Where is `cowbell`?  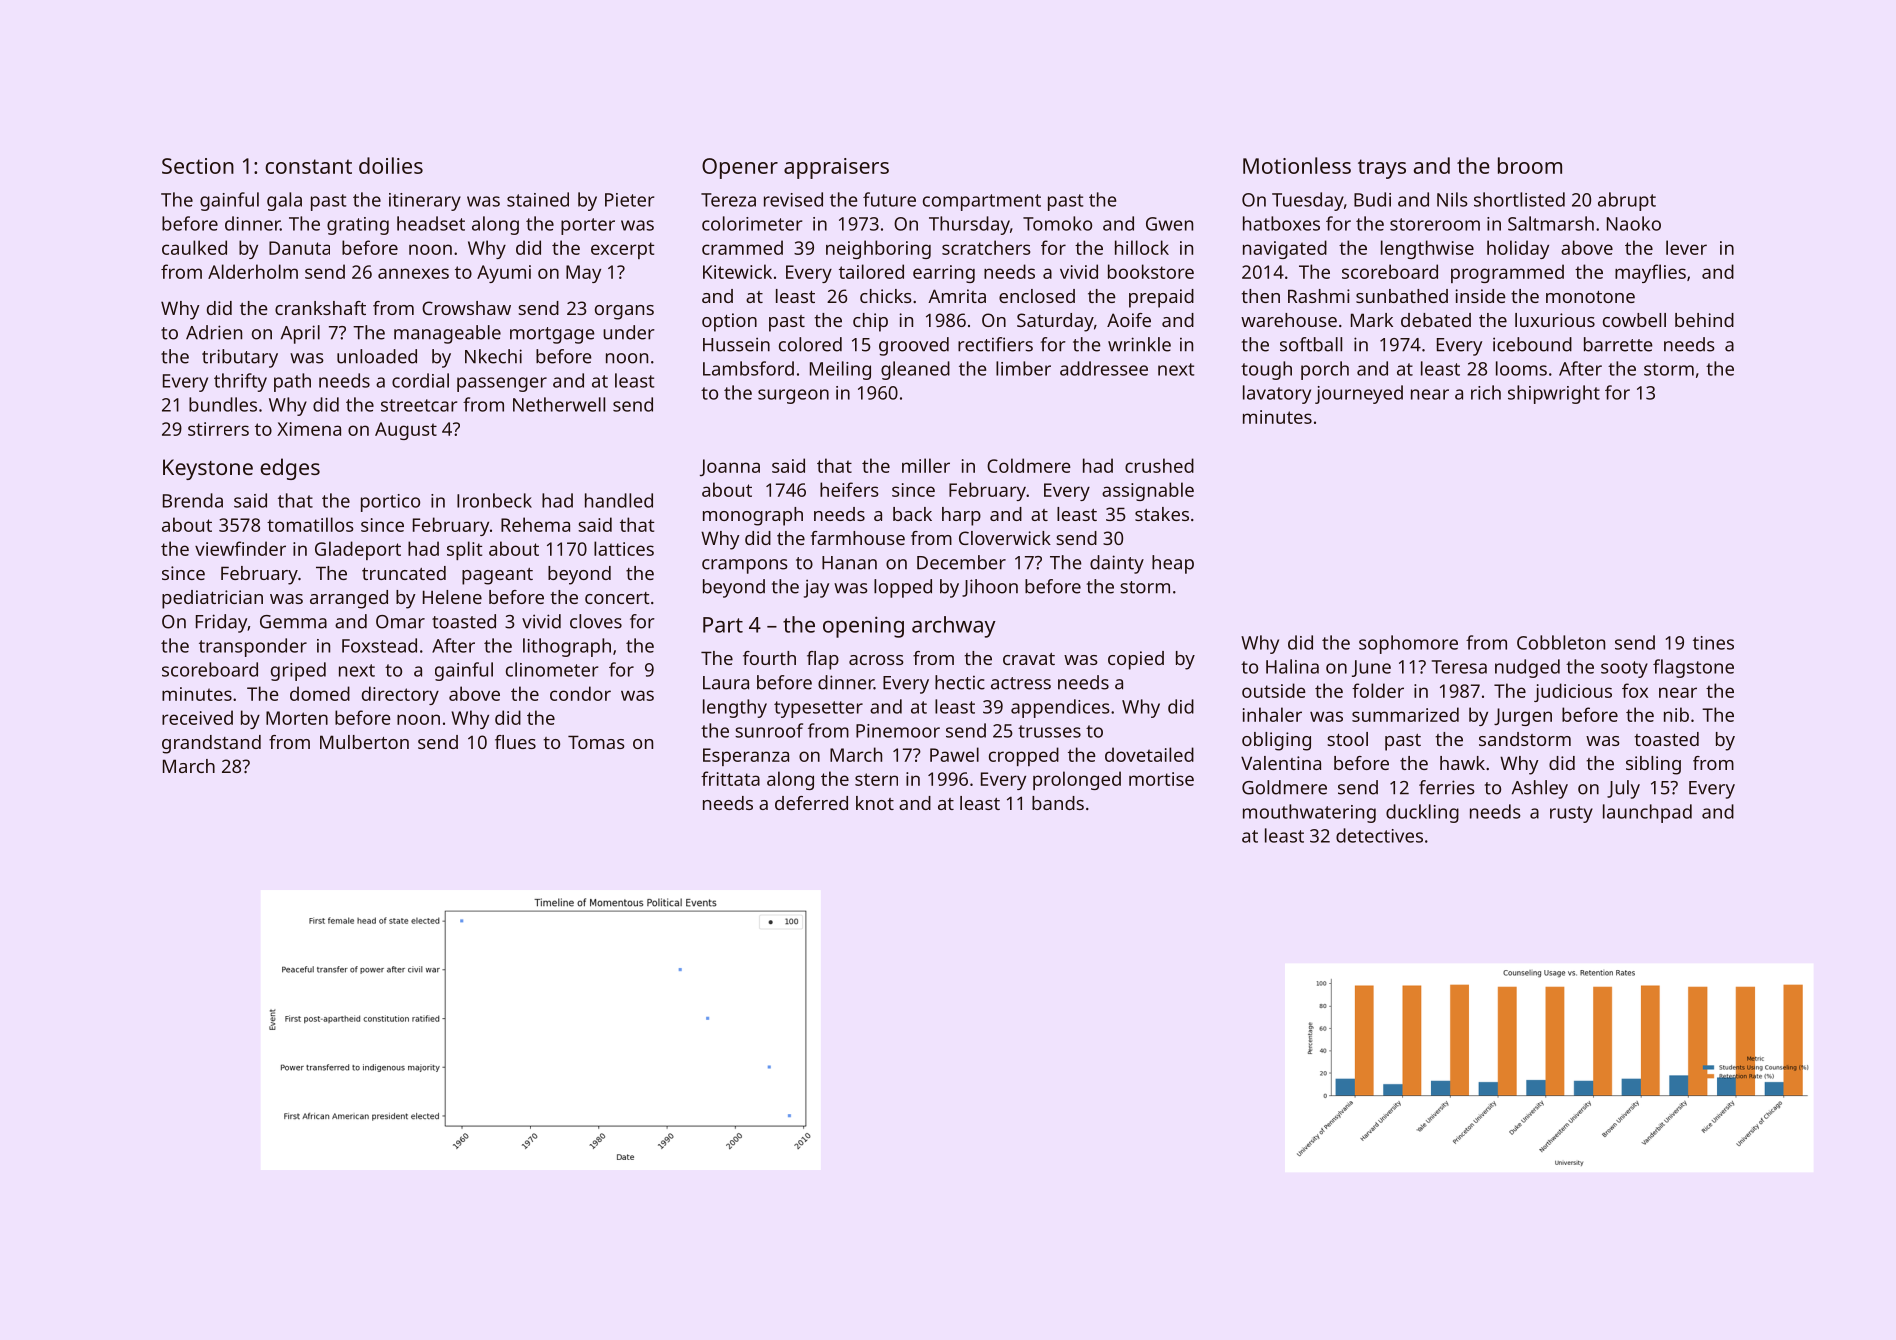
cowbell is located at coordinates (1634, 320).
